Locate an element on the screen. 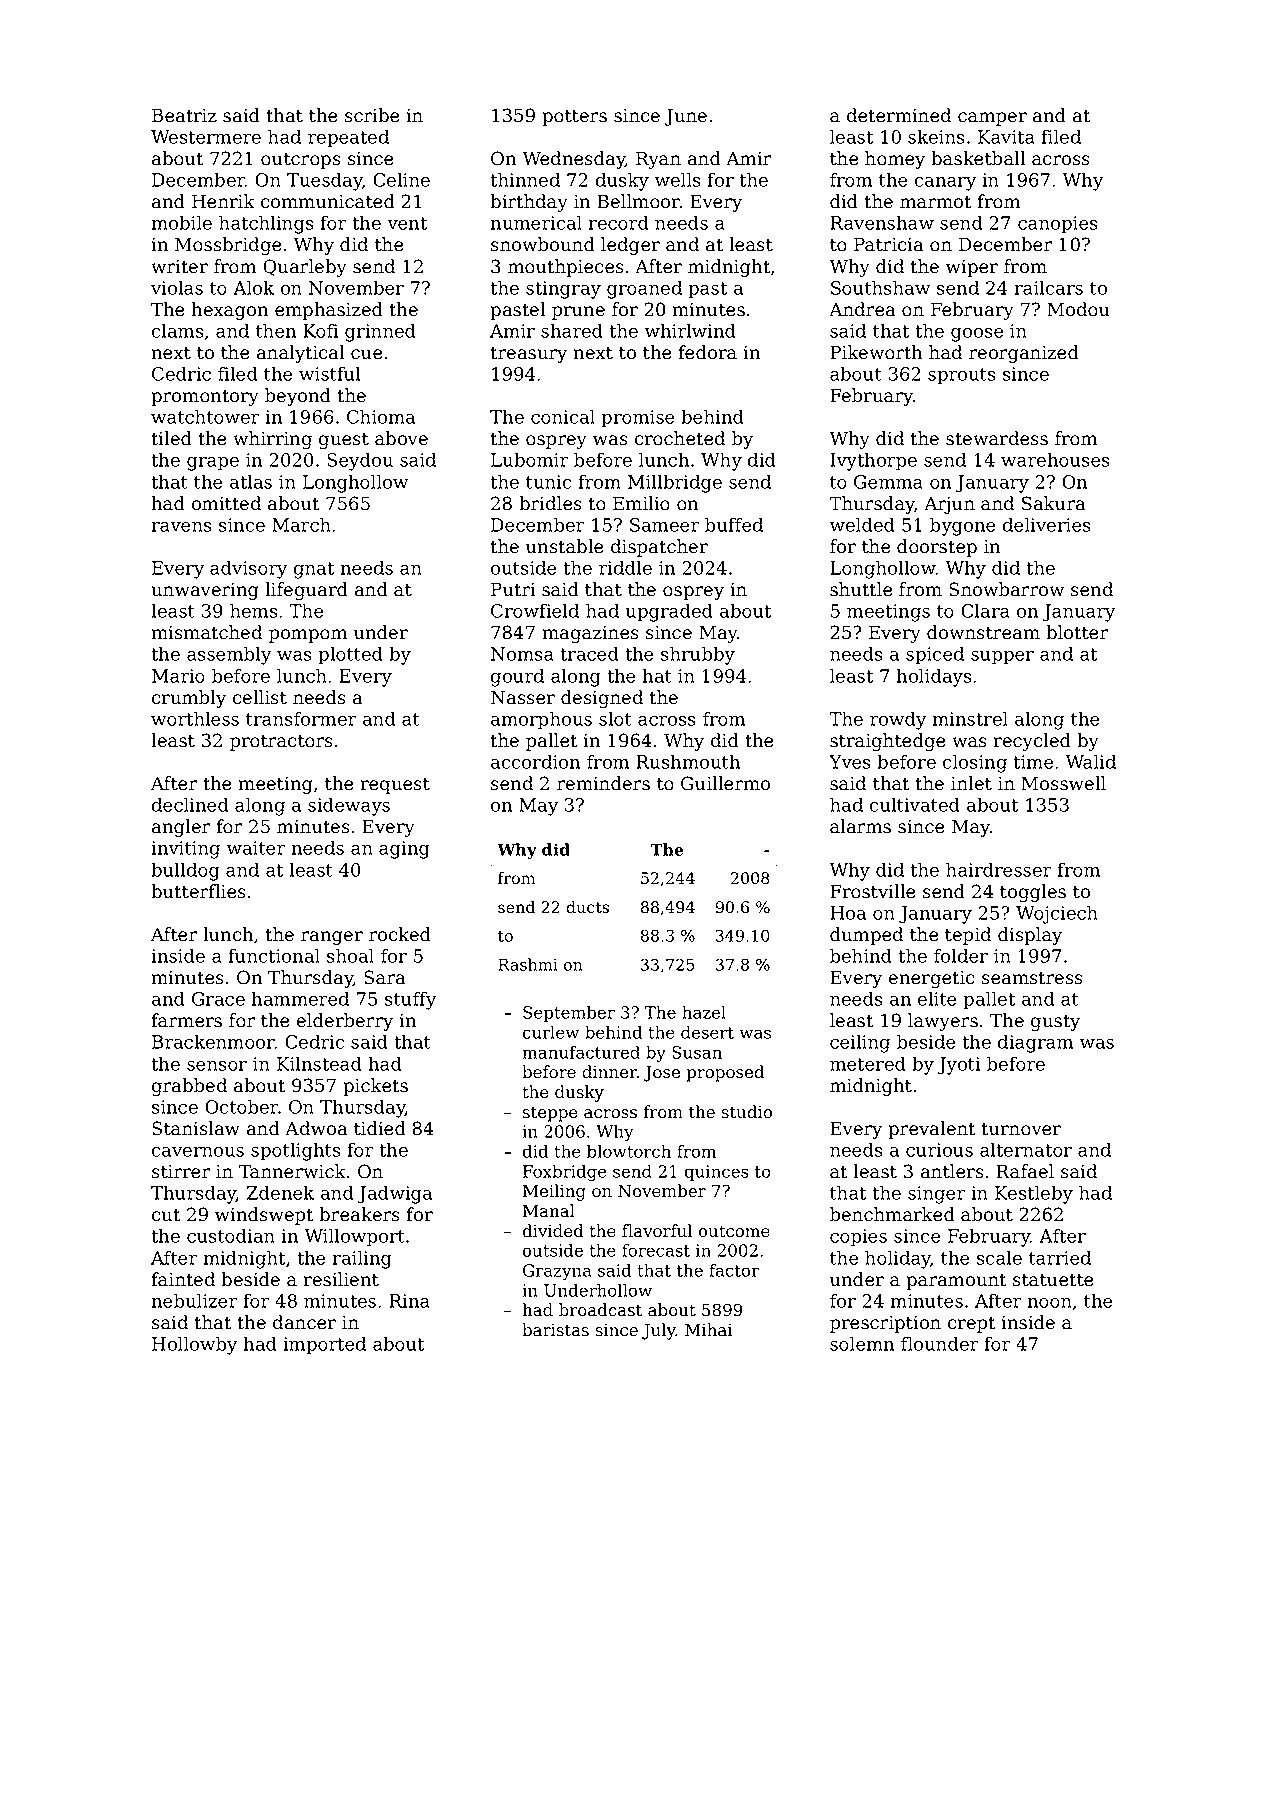 The image size is (1268, 1794). Rushmouth is located at coordinates (688, 761).
